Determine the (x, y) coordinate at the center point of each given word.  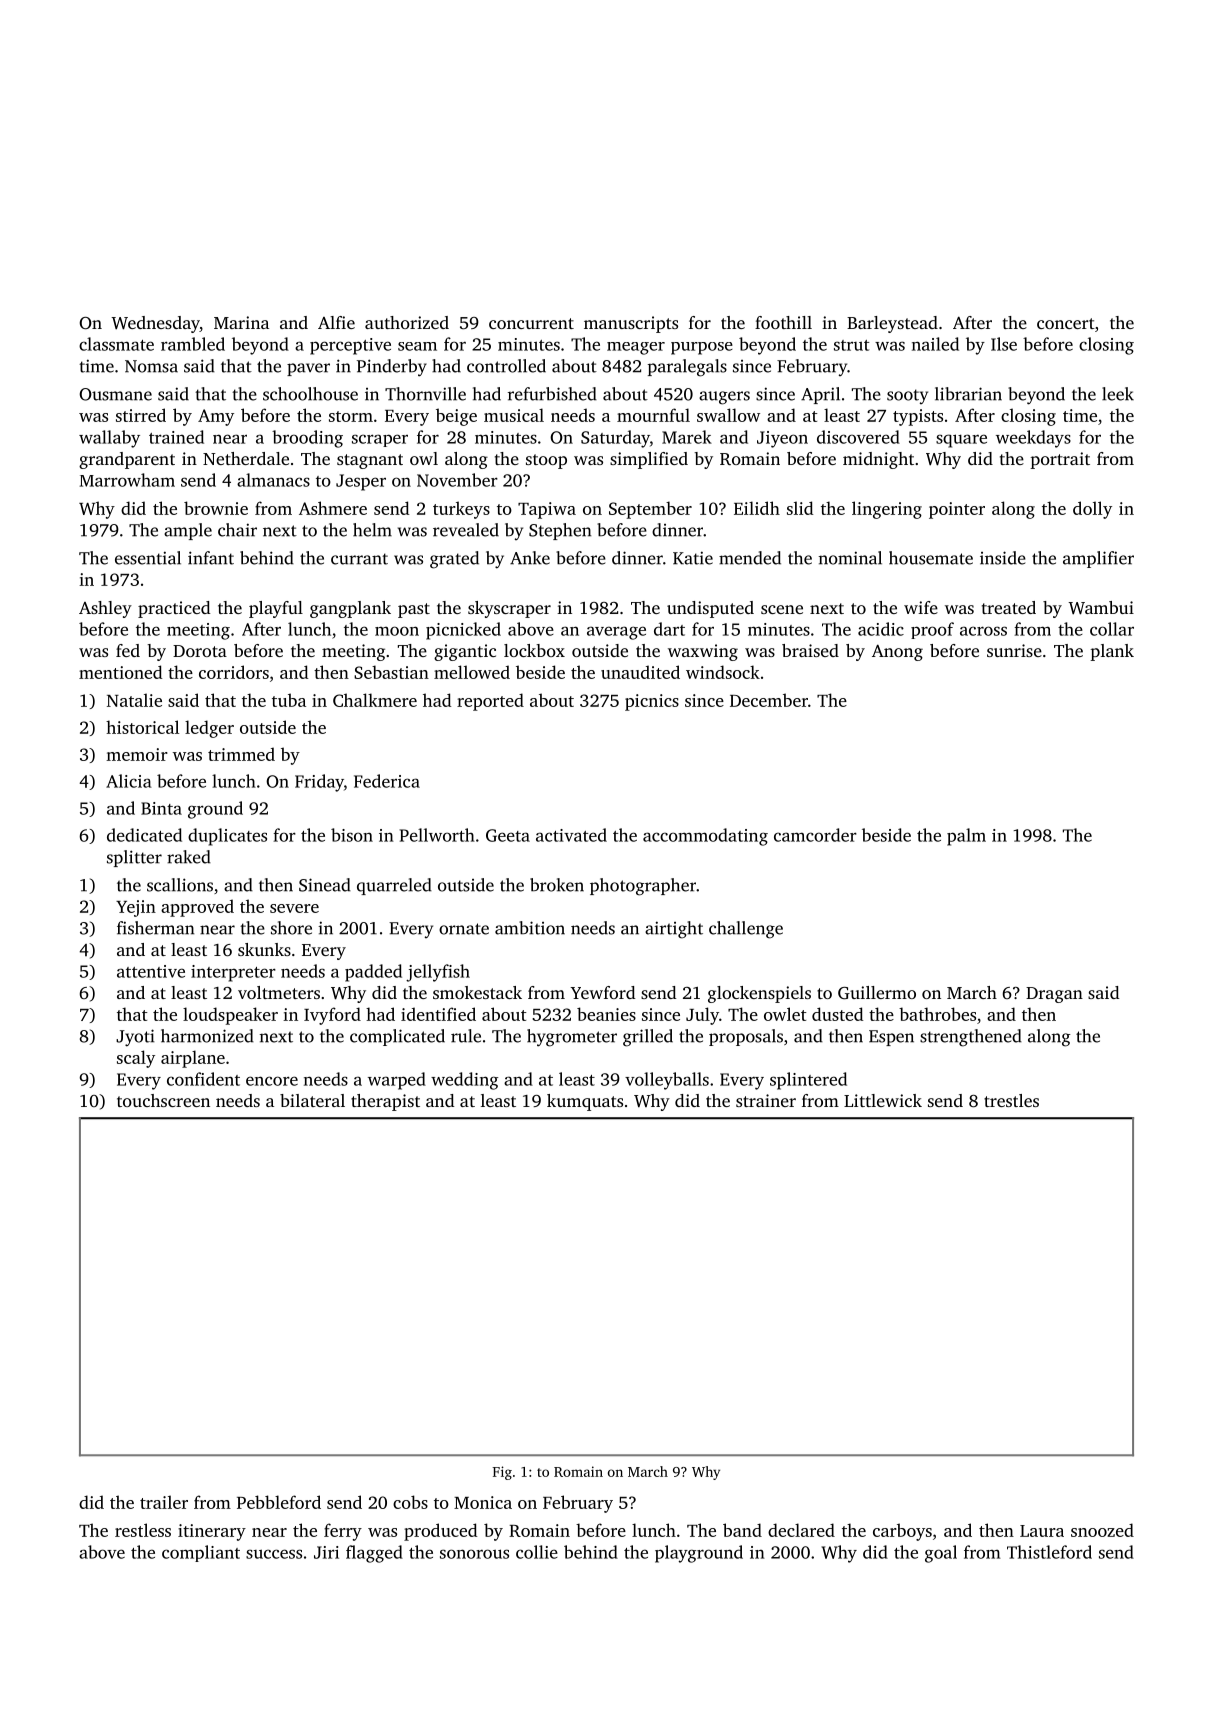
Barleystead (892, 324)
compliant (201, 1553)
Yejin (136, 908)
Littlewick (883, 1100)
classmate (116, 344)
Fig (502, 1473)
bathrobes (937, 1014)
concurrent (531, 323)
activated (571, 835)
